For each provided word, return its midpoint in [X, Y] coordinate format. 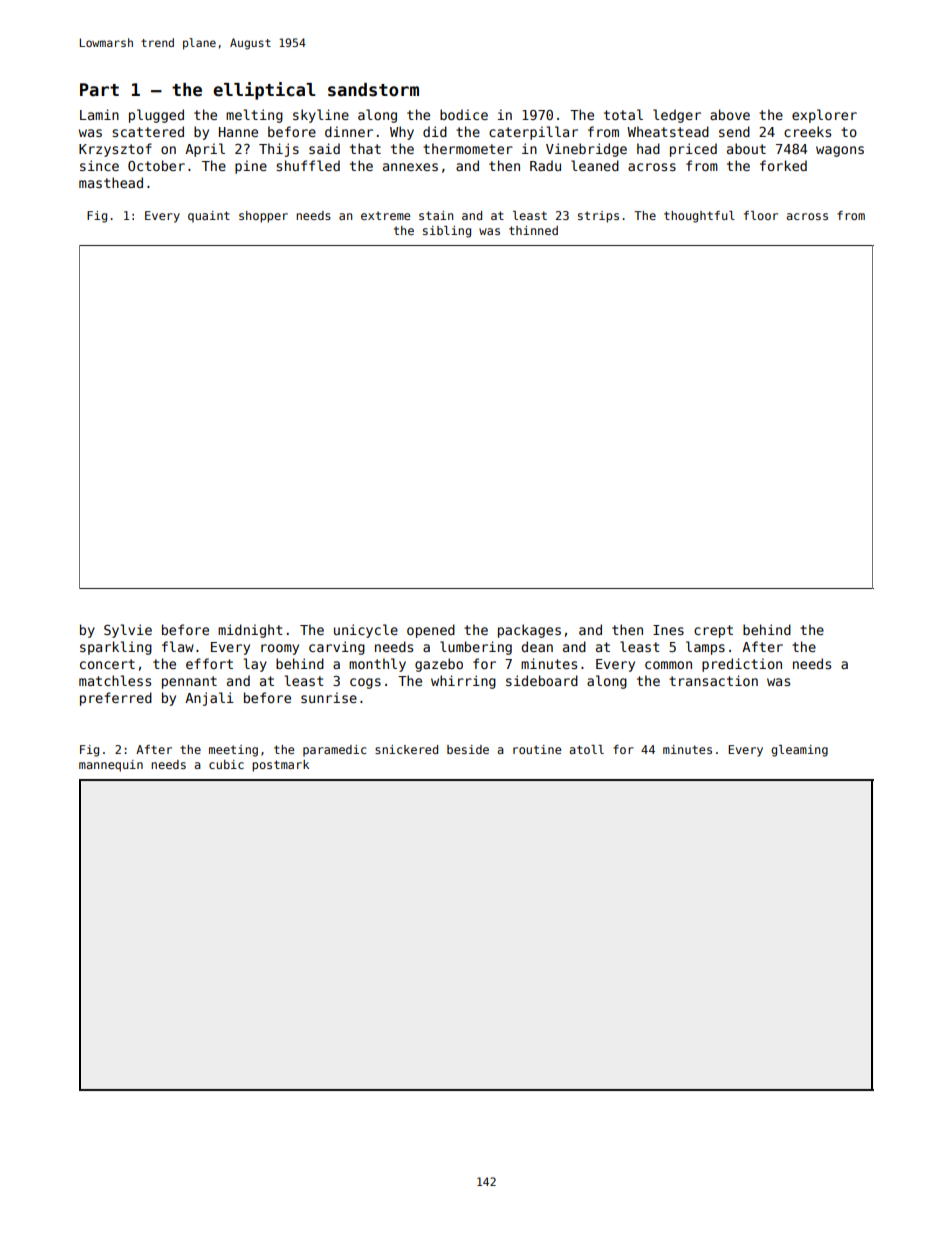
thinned [533, 230]
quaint [209, 217]
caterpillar [533, 133]
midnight [250, 631]
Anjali [209, 699]
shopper [263, 217]
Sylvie [128, 631]
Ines [668, 630]
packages [529, 631]
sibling [447, 232]
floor [761, 215]
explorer [824, 116]
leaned [595, 165]
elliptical [264, 91]
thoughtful [699, 217]
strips [598, 217]
